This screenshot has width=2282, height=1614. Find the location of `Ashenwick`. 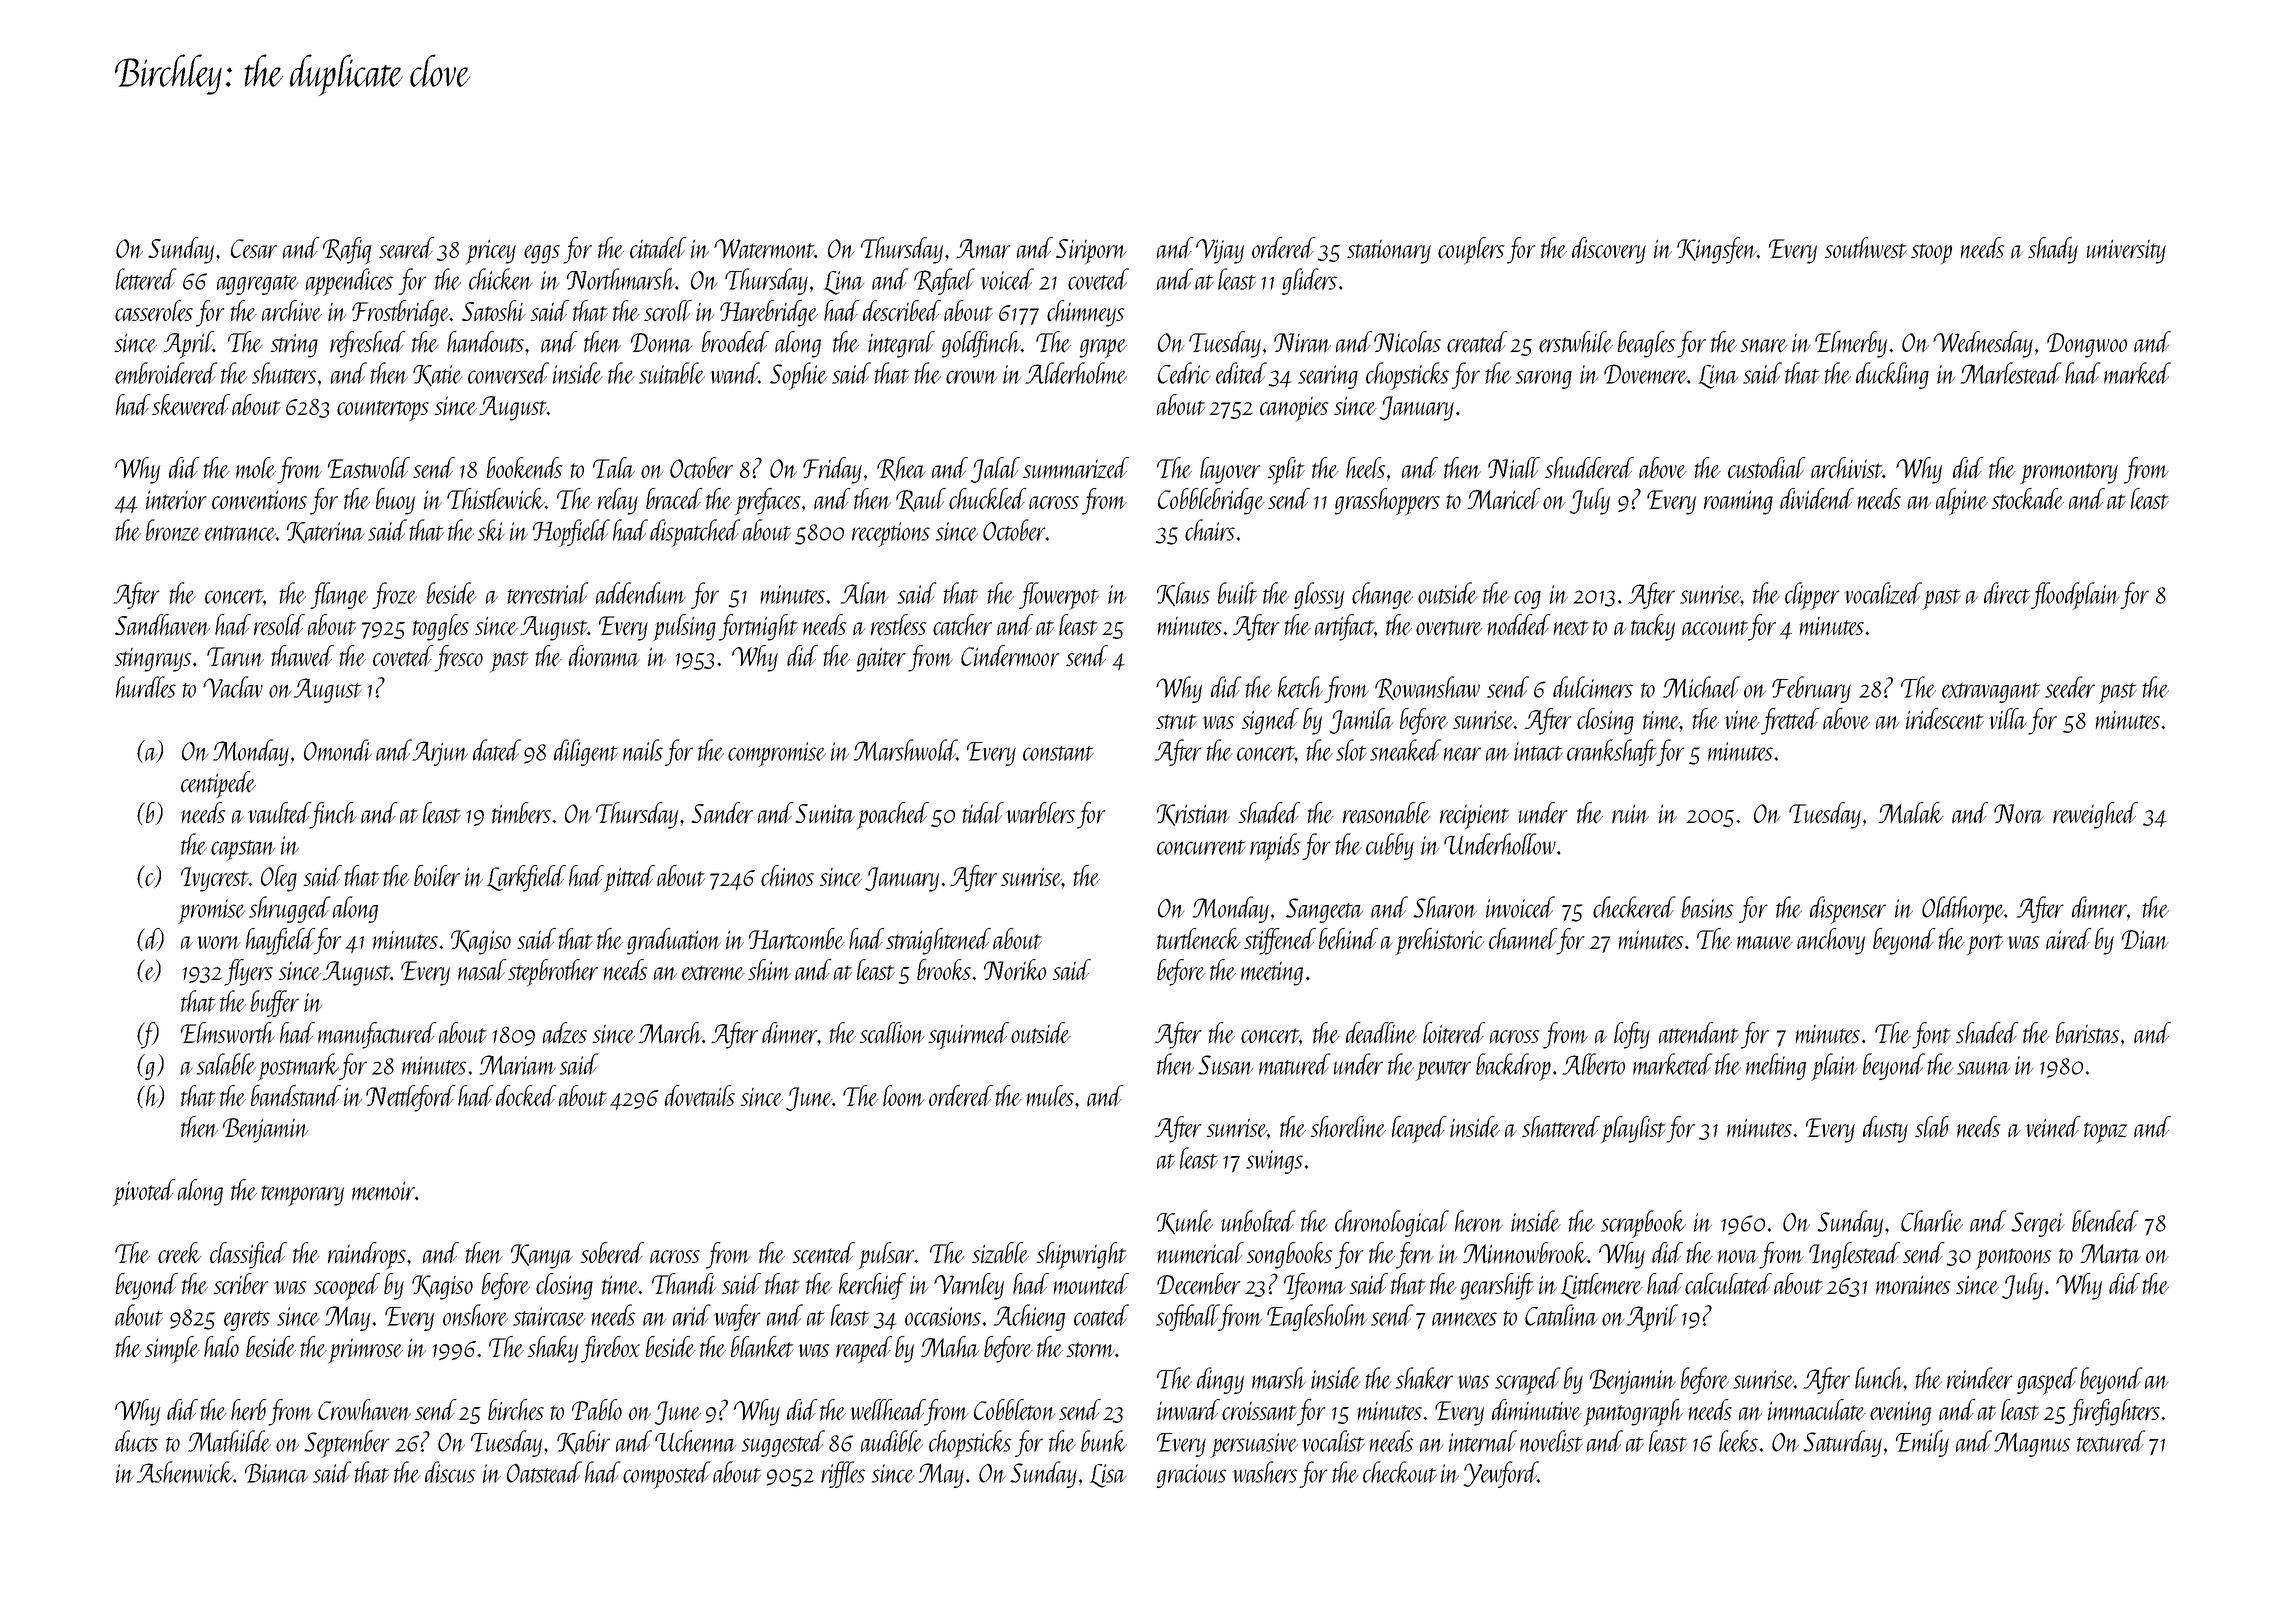

Ashenwick is located at coordinates (185, 1472).
